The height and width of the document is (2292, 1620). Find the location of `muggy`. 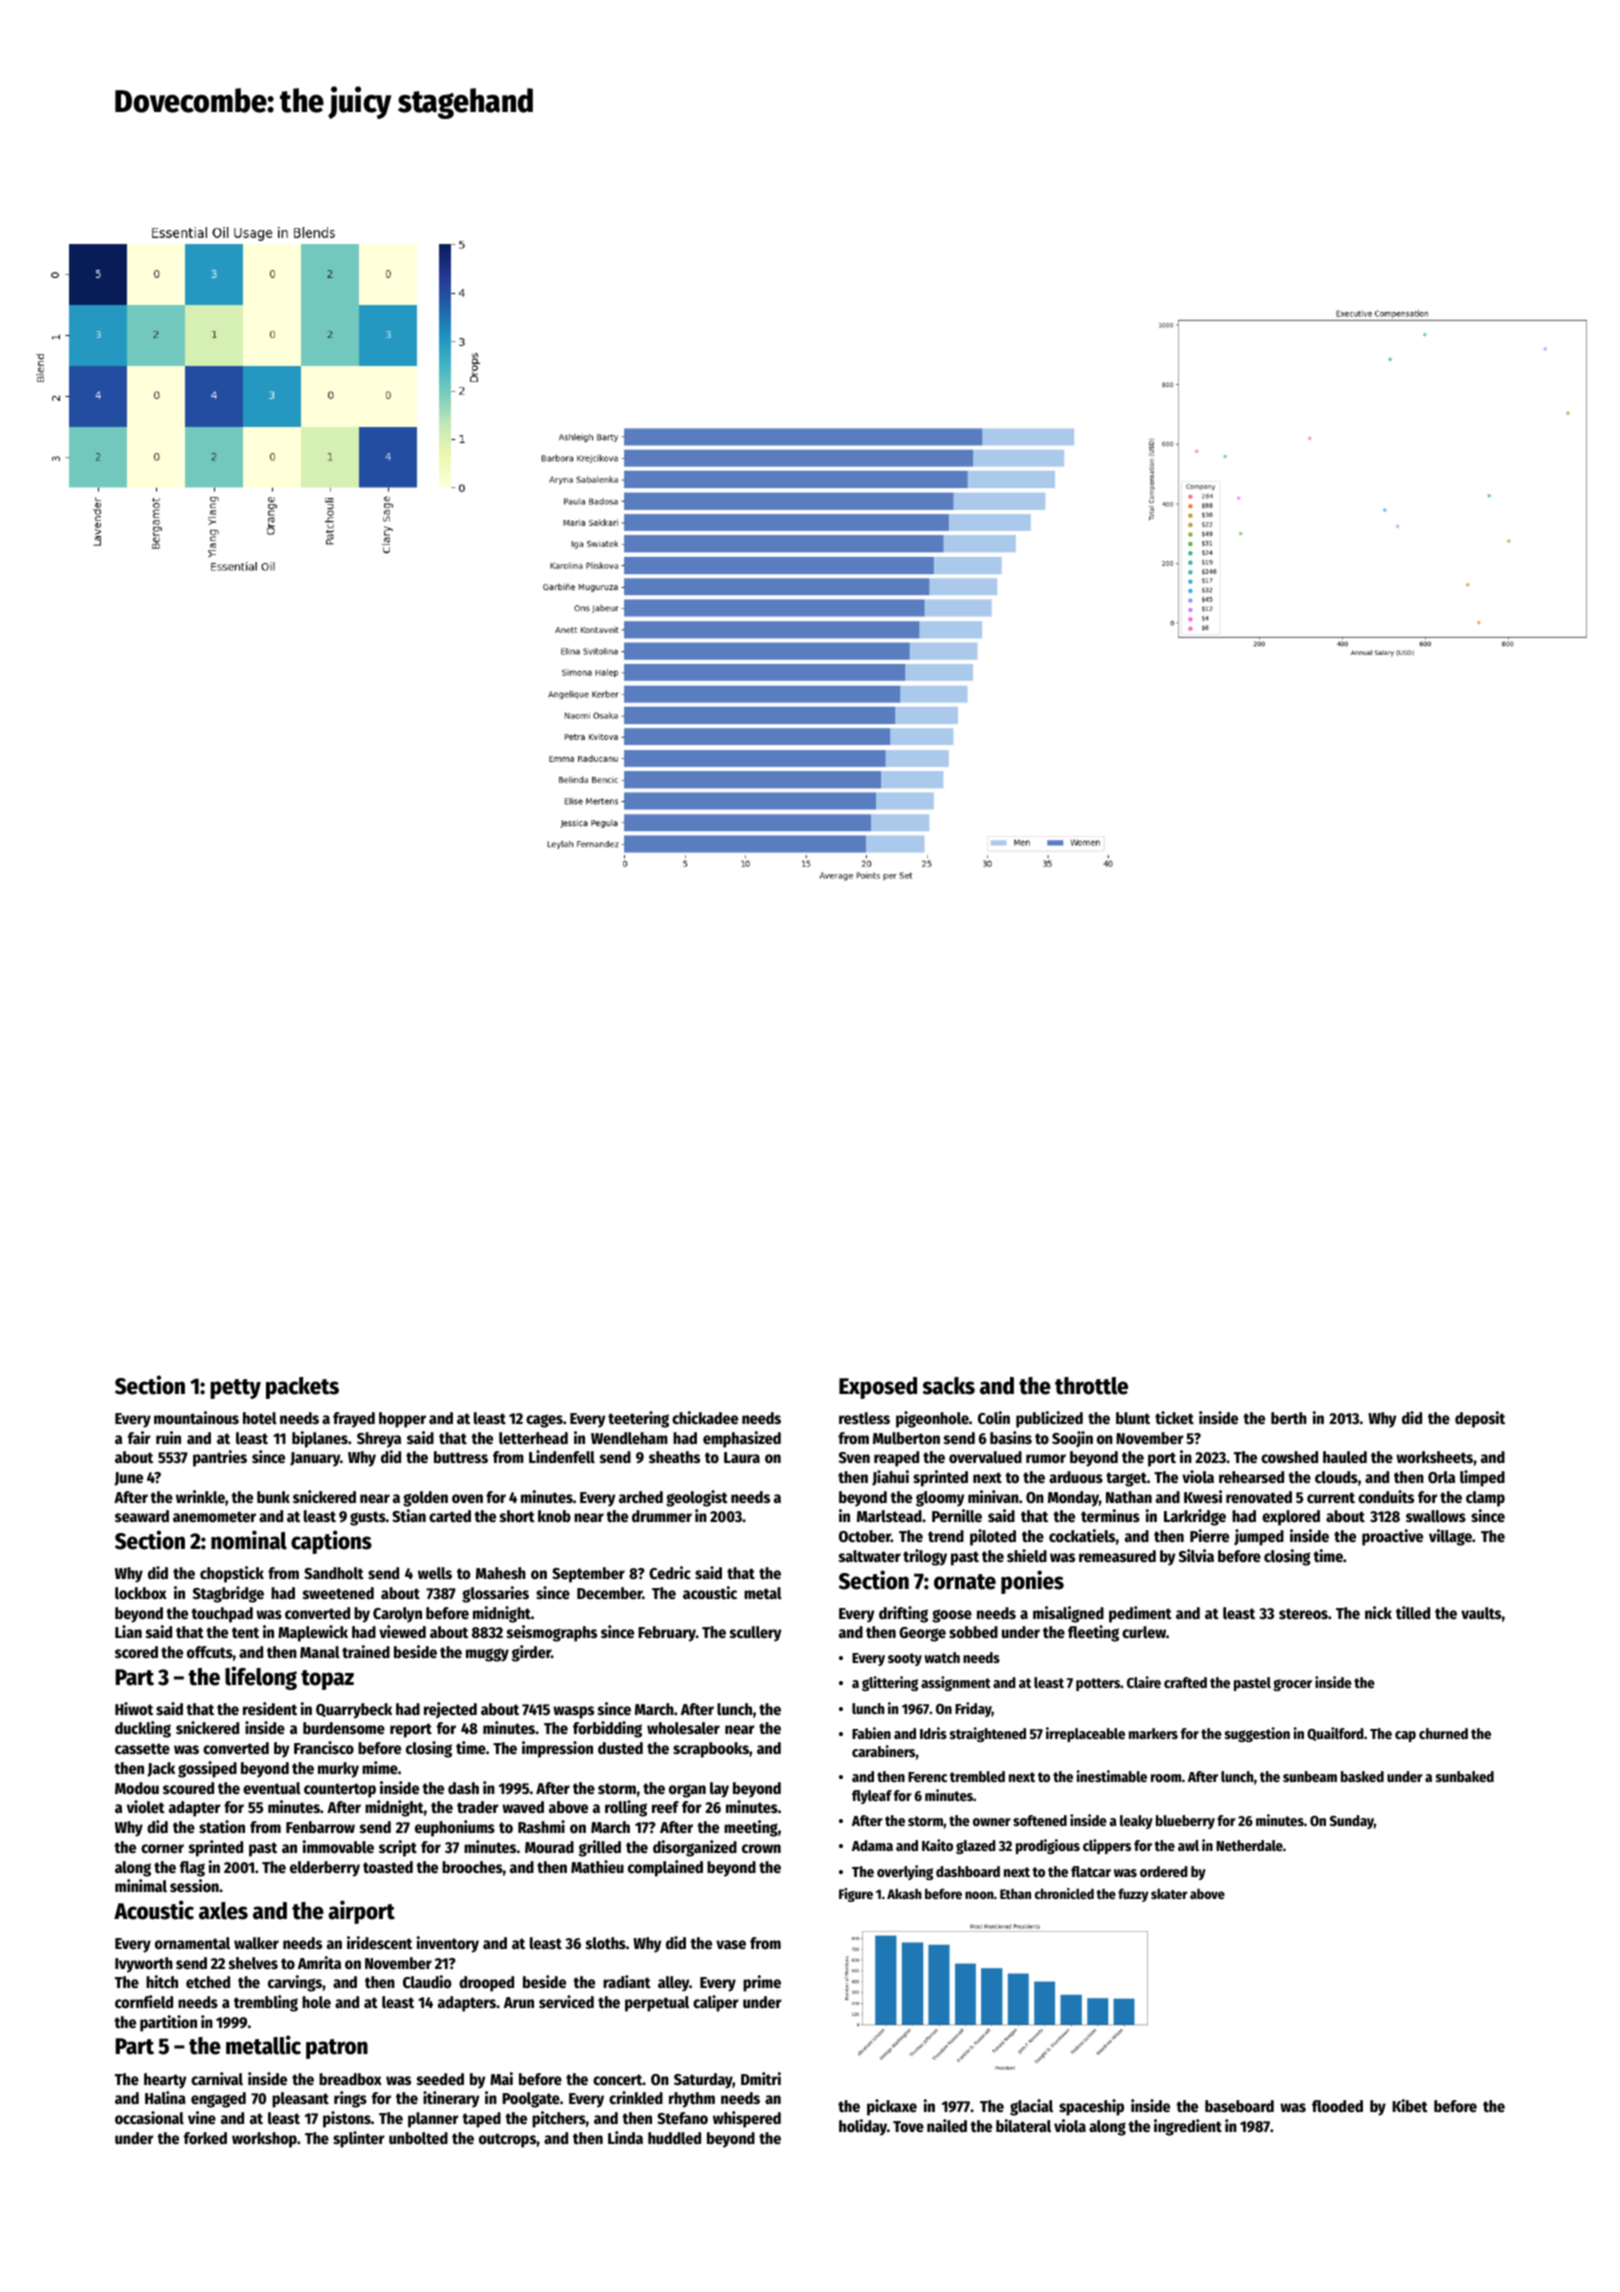

muggy is located at coordinates (487, 1655).
